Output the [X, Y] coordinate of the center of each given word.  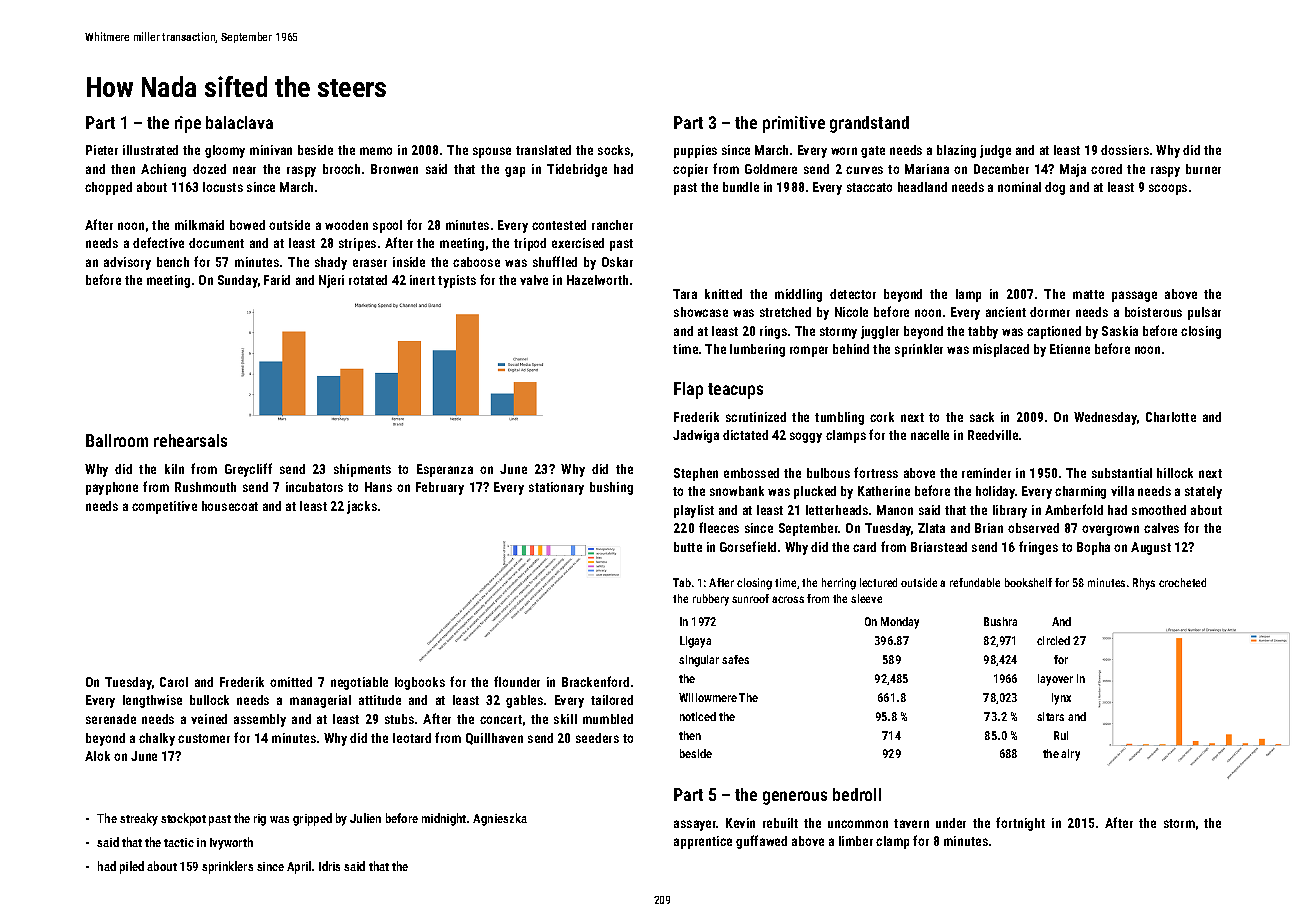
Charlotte [1171, 417]
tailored [612, 700]
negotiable [359, 683]
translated [543, 150]
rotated [368, 280]
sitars [1050, 716]
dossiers [1125, 150]
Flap [688, 390]
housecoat [230, 506]
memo [376, 151]
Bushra [1000, 621]
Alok [97, 756]
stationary [556, 488]
